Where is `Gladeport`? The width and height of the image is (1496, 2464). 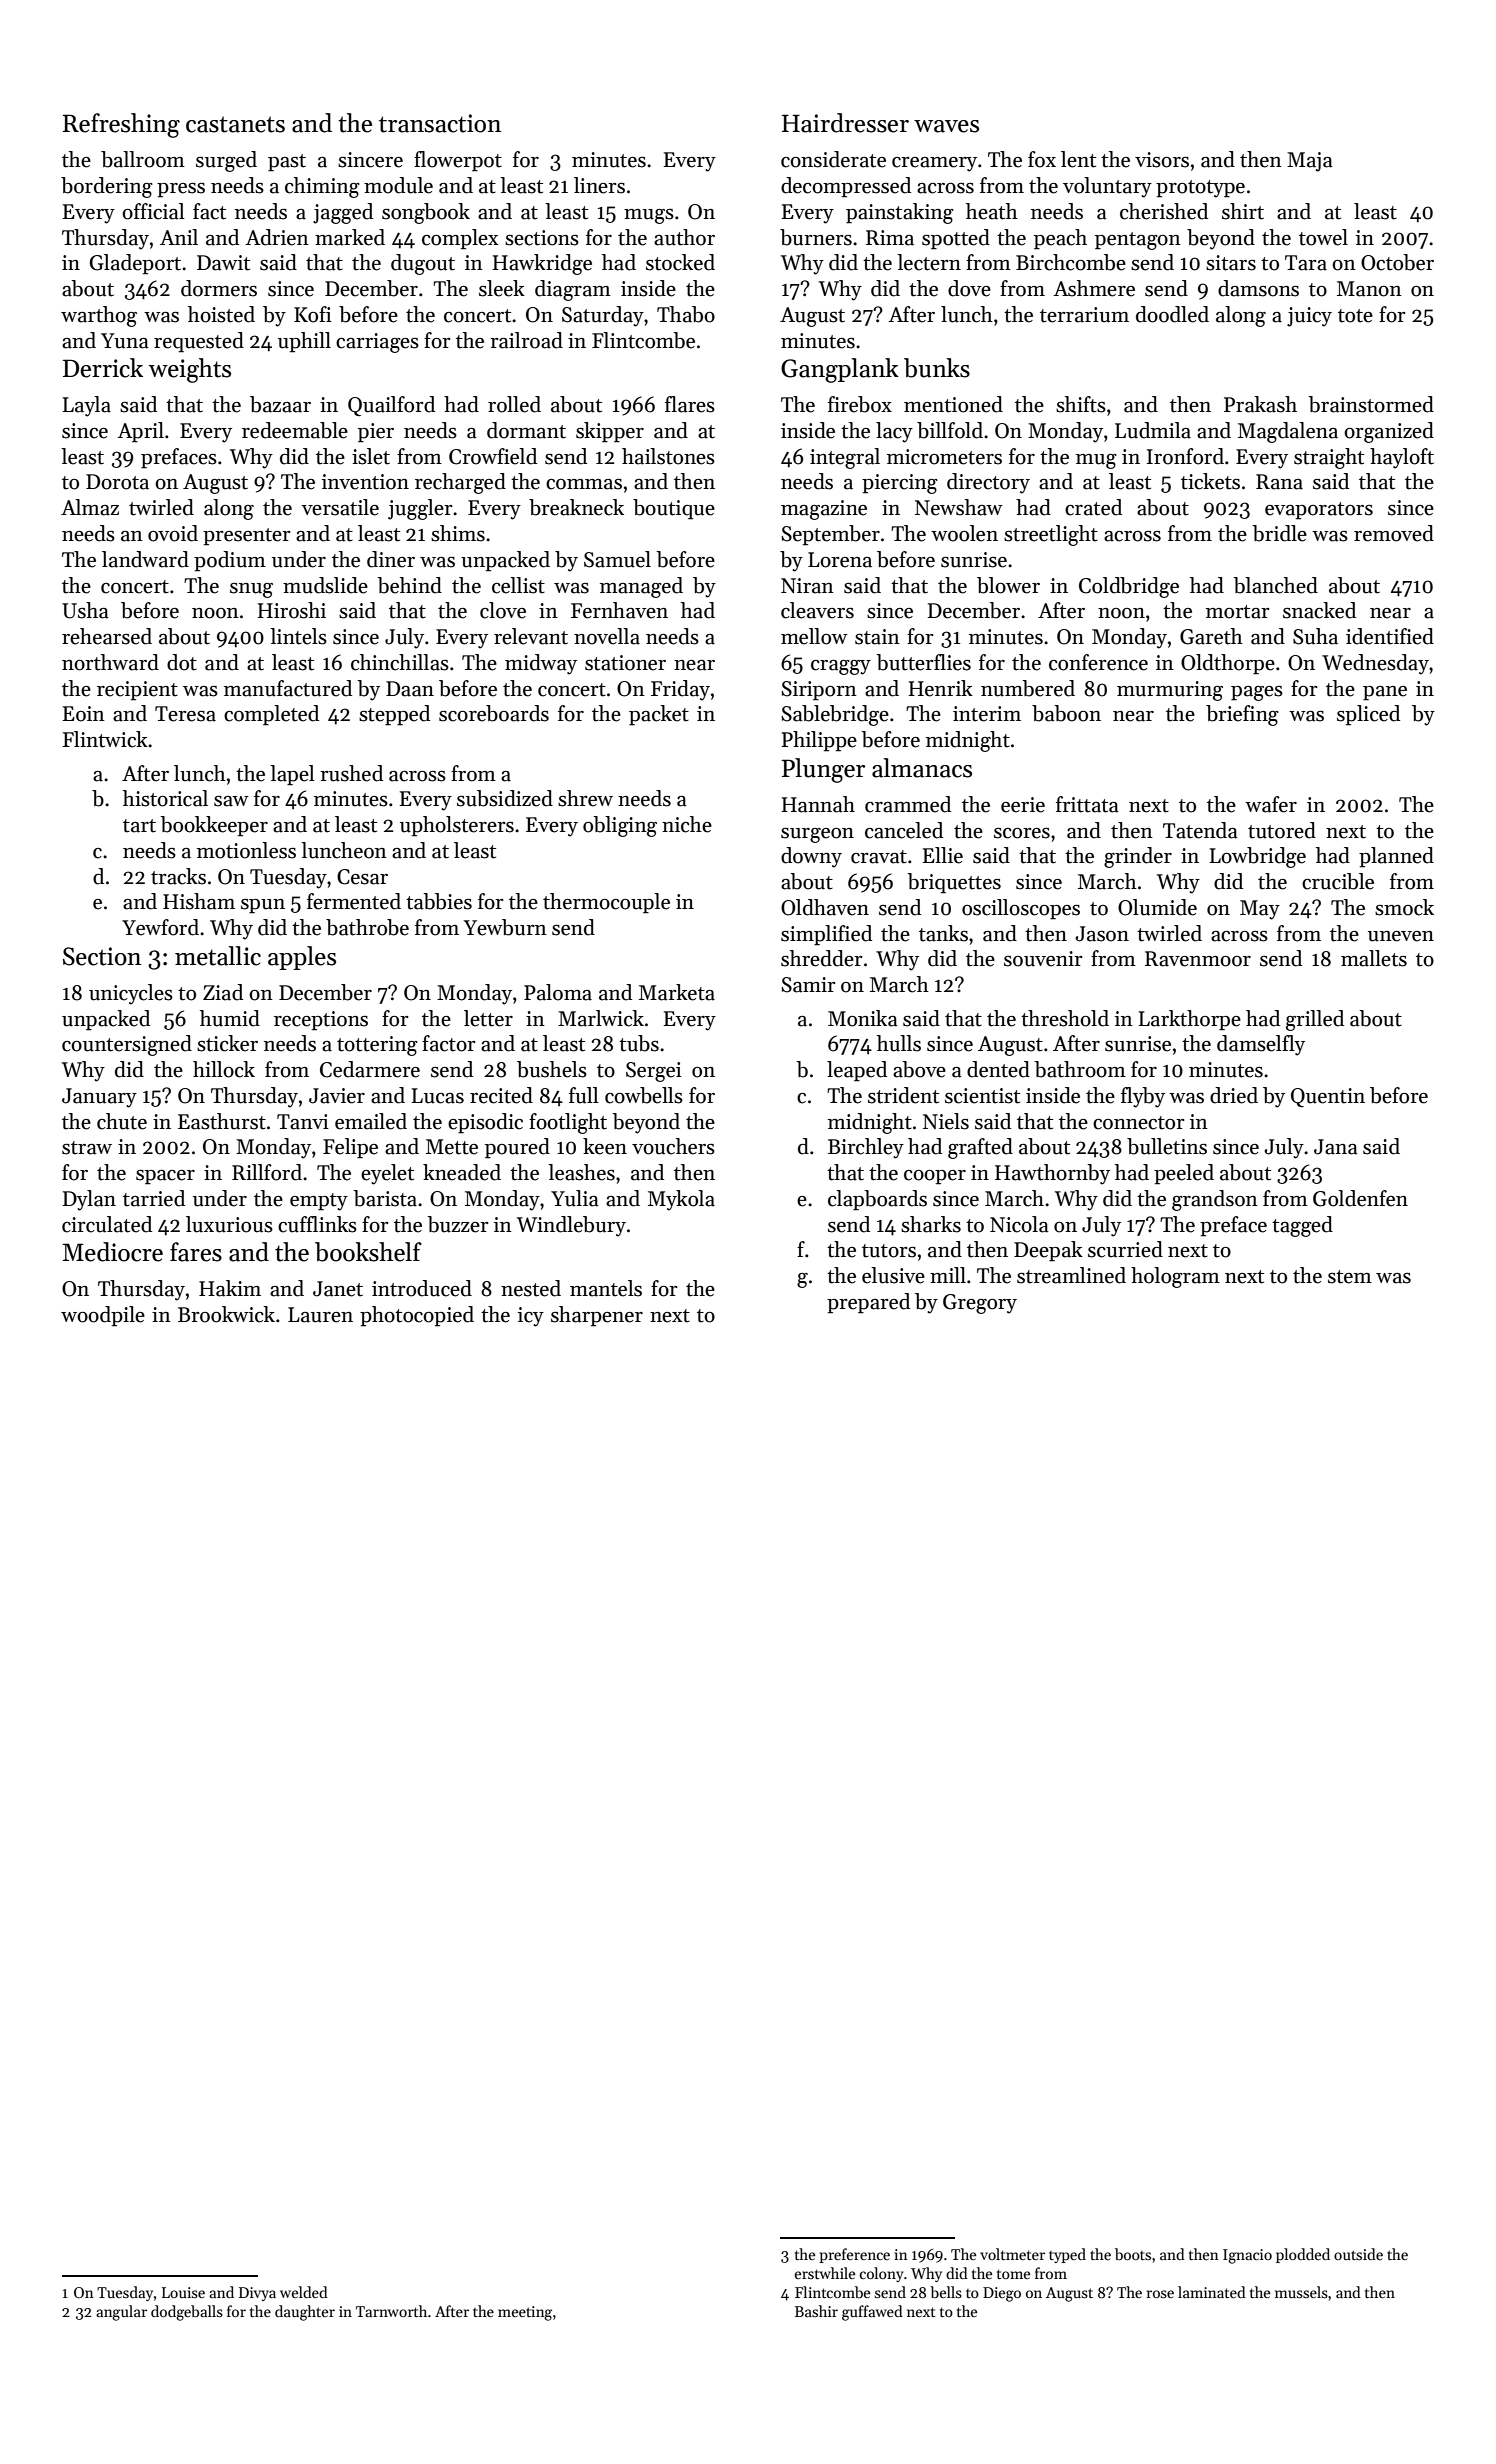
Gladeport is located at coordinates (135, 264).
